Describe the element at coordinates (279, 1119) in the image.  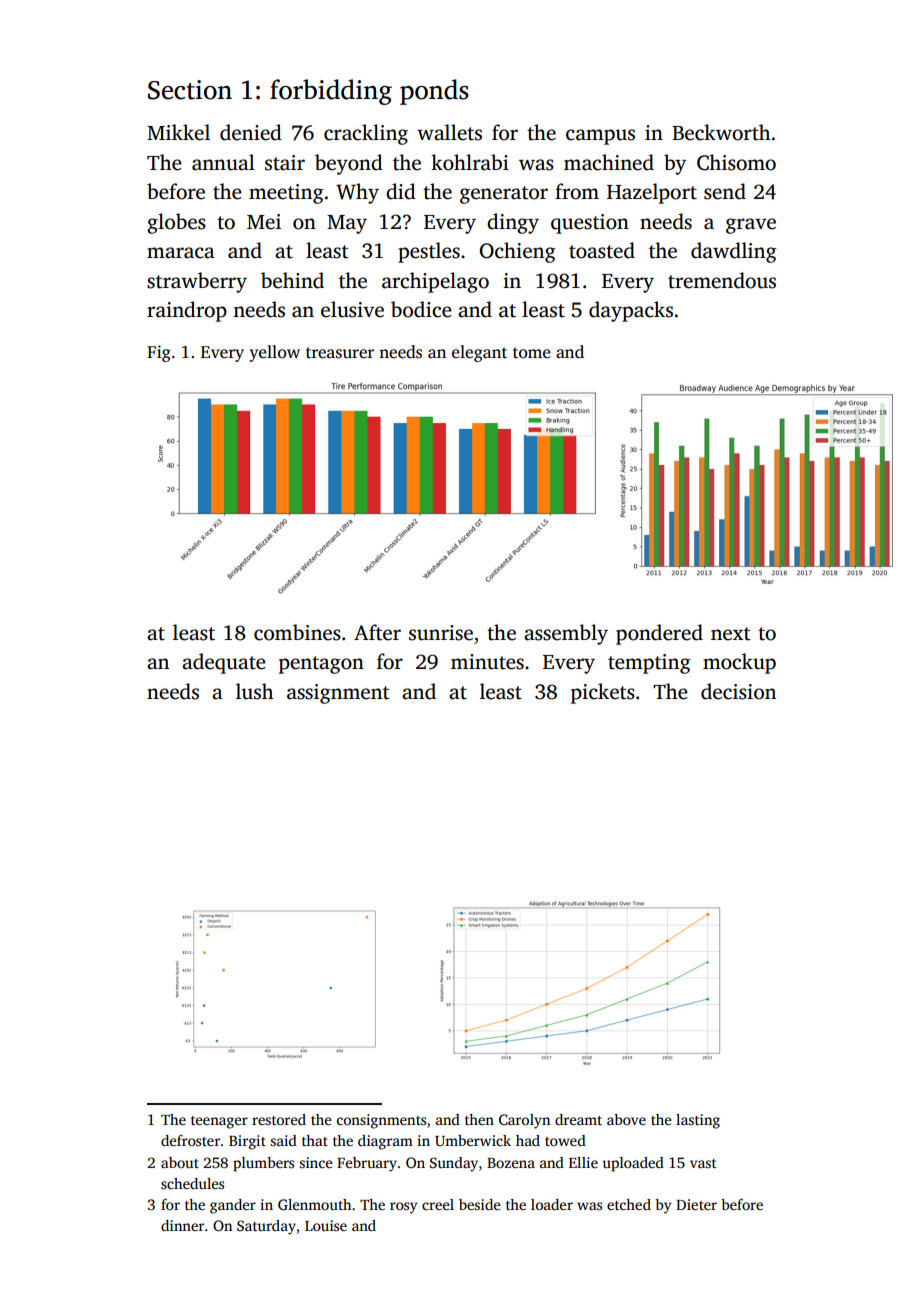
I see `restored` at that location.
